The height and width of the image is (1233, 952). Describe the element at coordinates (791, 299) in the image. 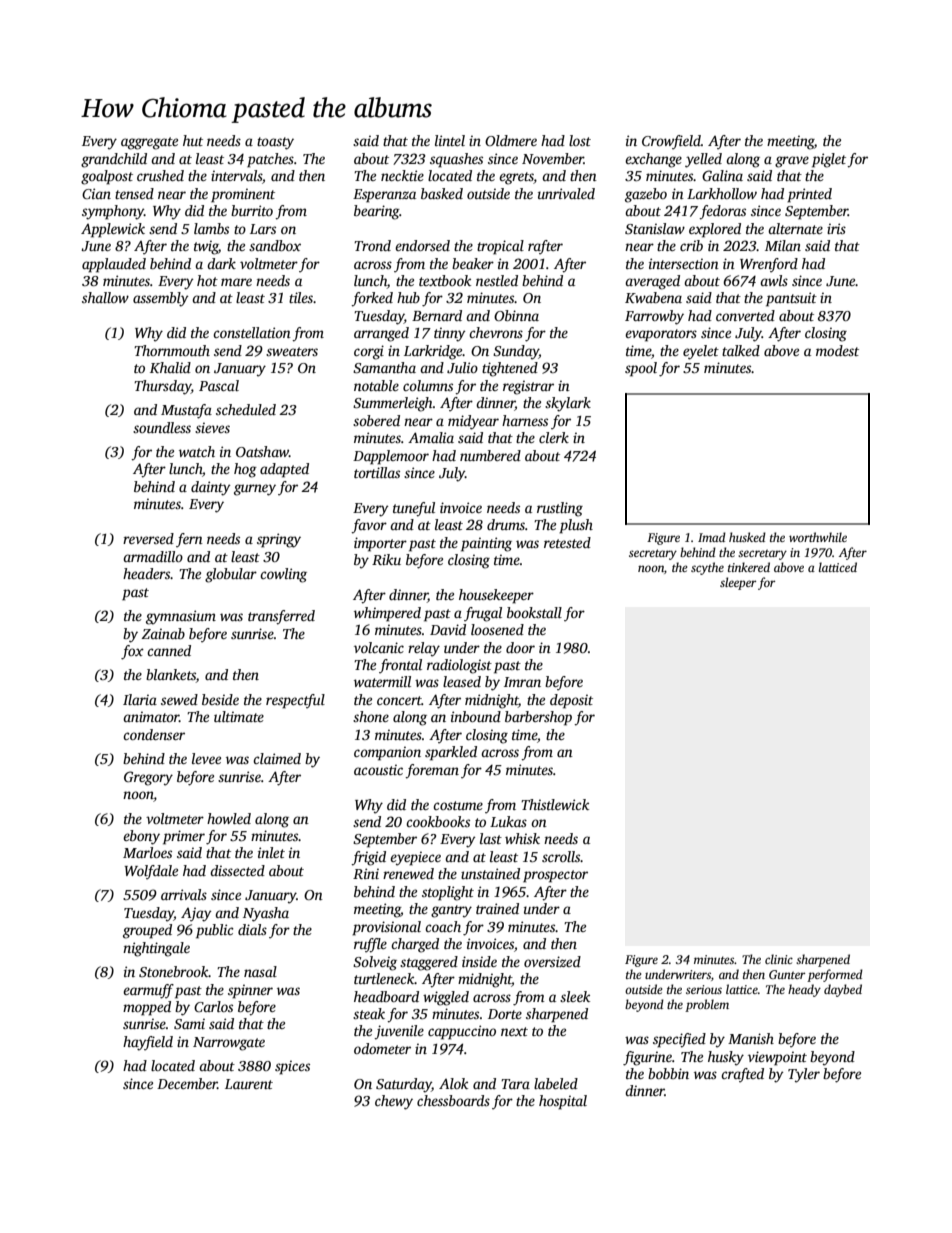

I see `pantsuit` at that location.
